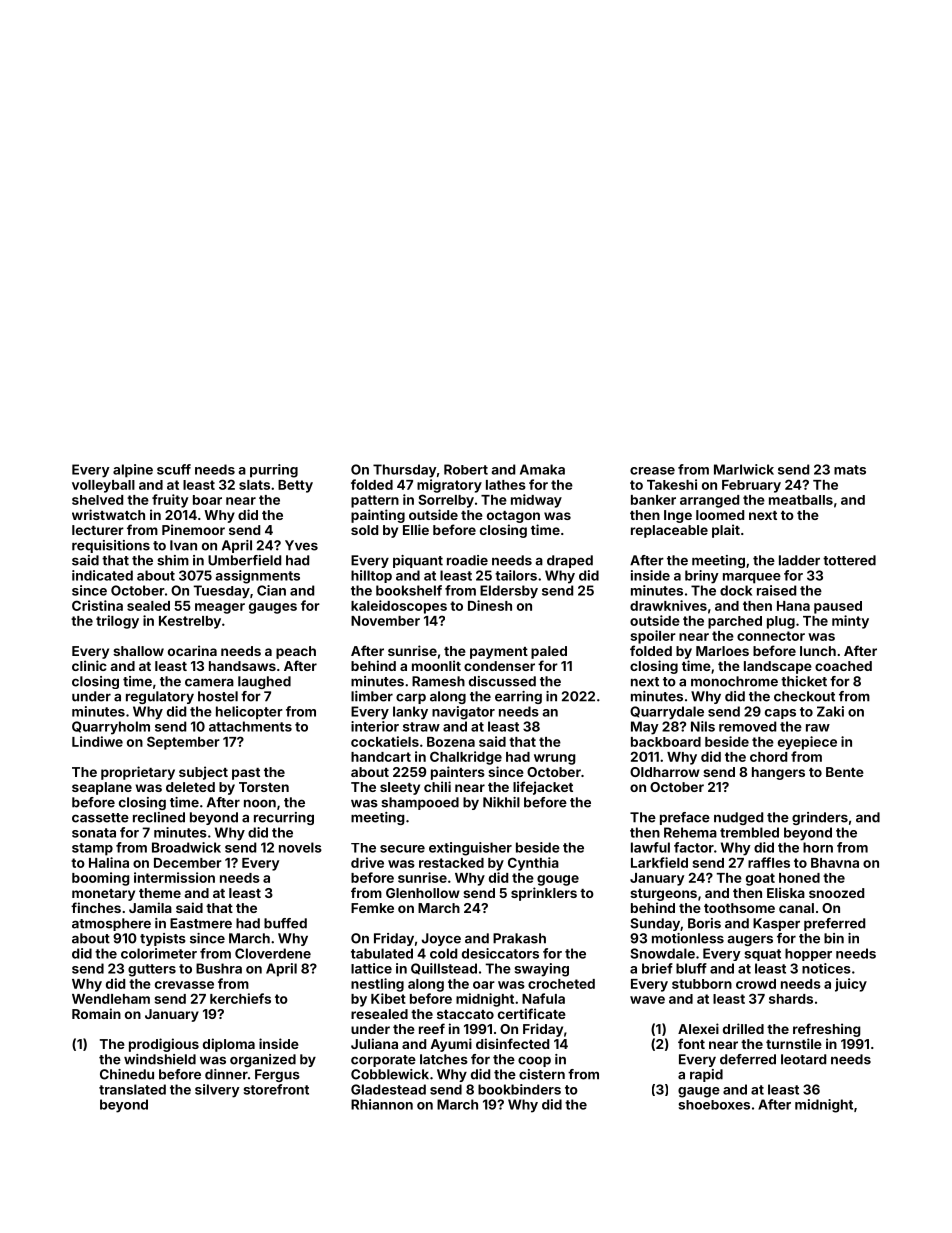 The height and width of the screenshot is (1233, 952). What do you see at coordinates (410, 713) in the screenshot?
I see `lanky` at bounding box center [410, 713].
